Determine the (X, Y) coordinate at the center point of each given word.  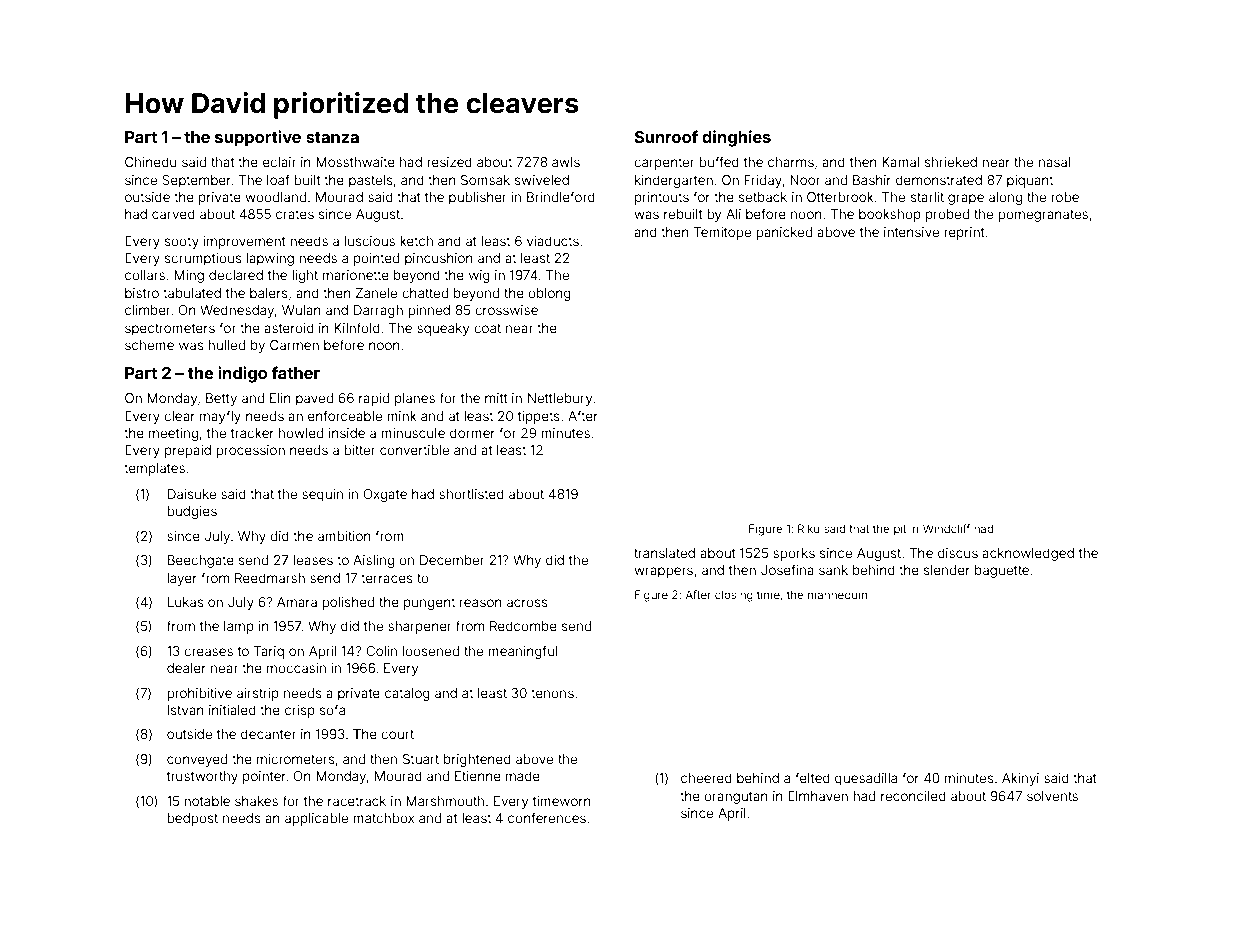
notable (207, 801)
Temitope (722, 233)
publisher (478, 198)
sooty (182, 243)
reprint (964, 233)
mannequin (837, 595)
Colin (381, 651)
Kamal (900, 162)
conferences (547, 817)
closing (734, 596)
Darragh (378, 311)
